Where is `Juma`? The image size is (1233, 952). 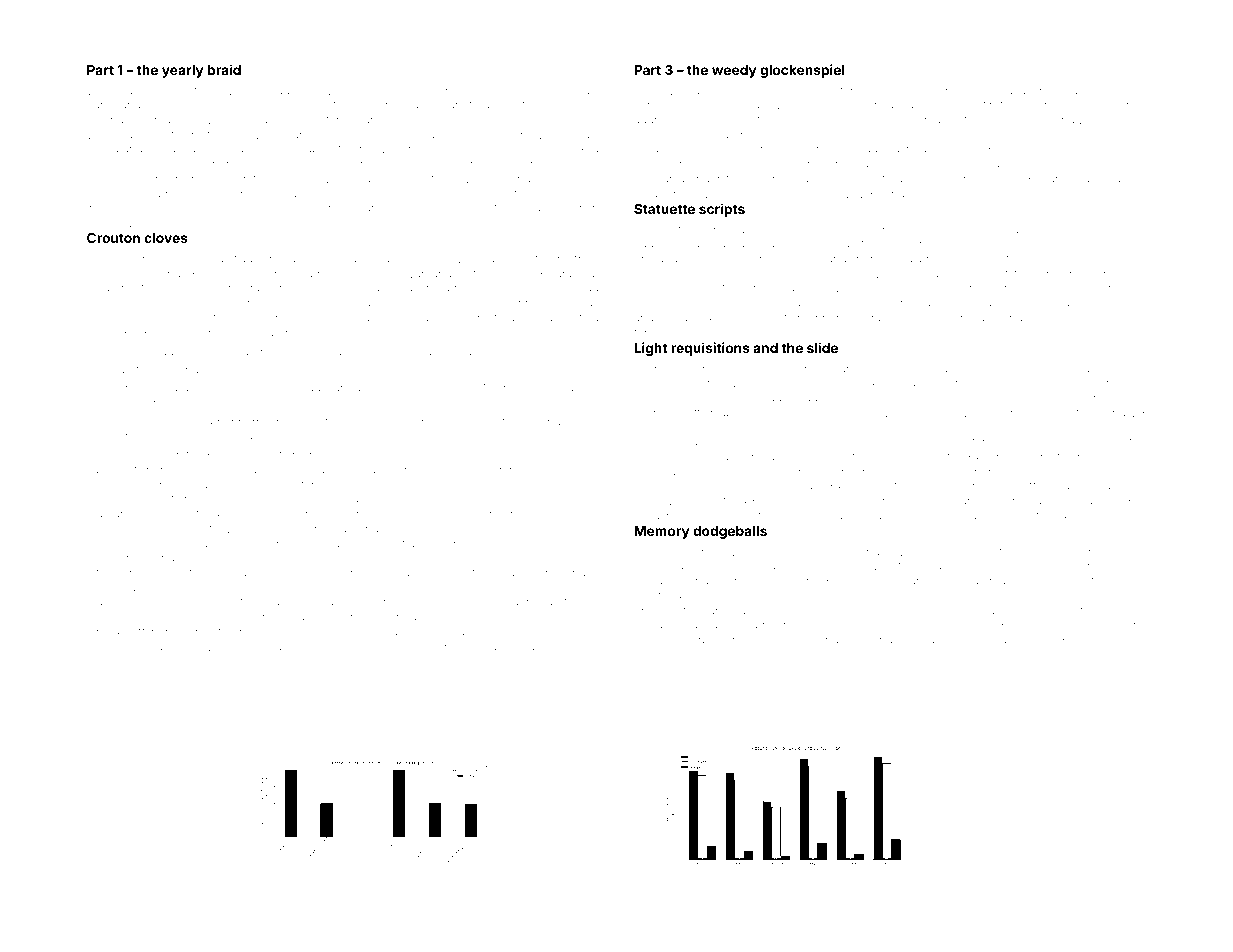 Juma is located at coordinates (417, 91).
